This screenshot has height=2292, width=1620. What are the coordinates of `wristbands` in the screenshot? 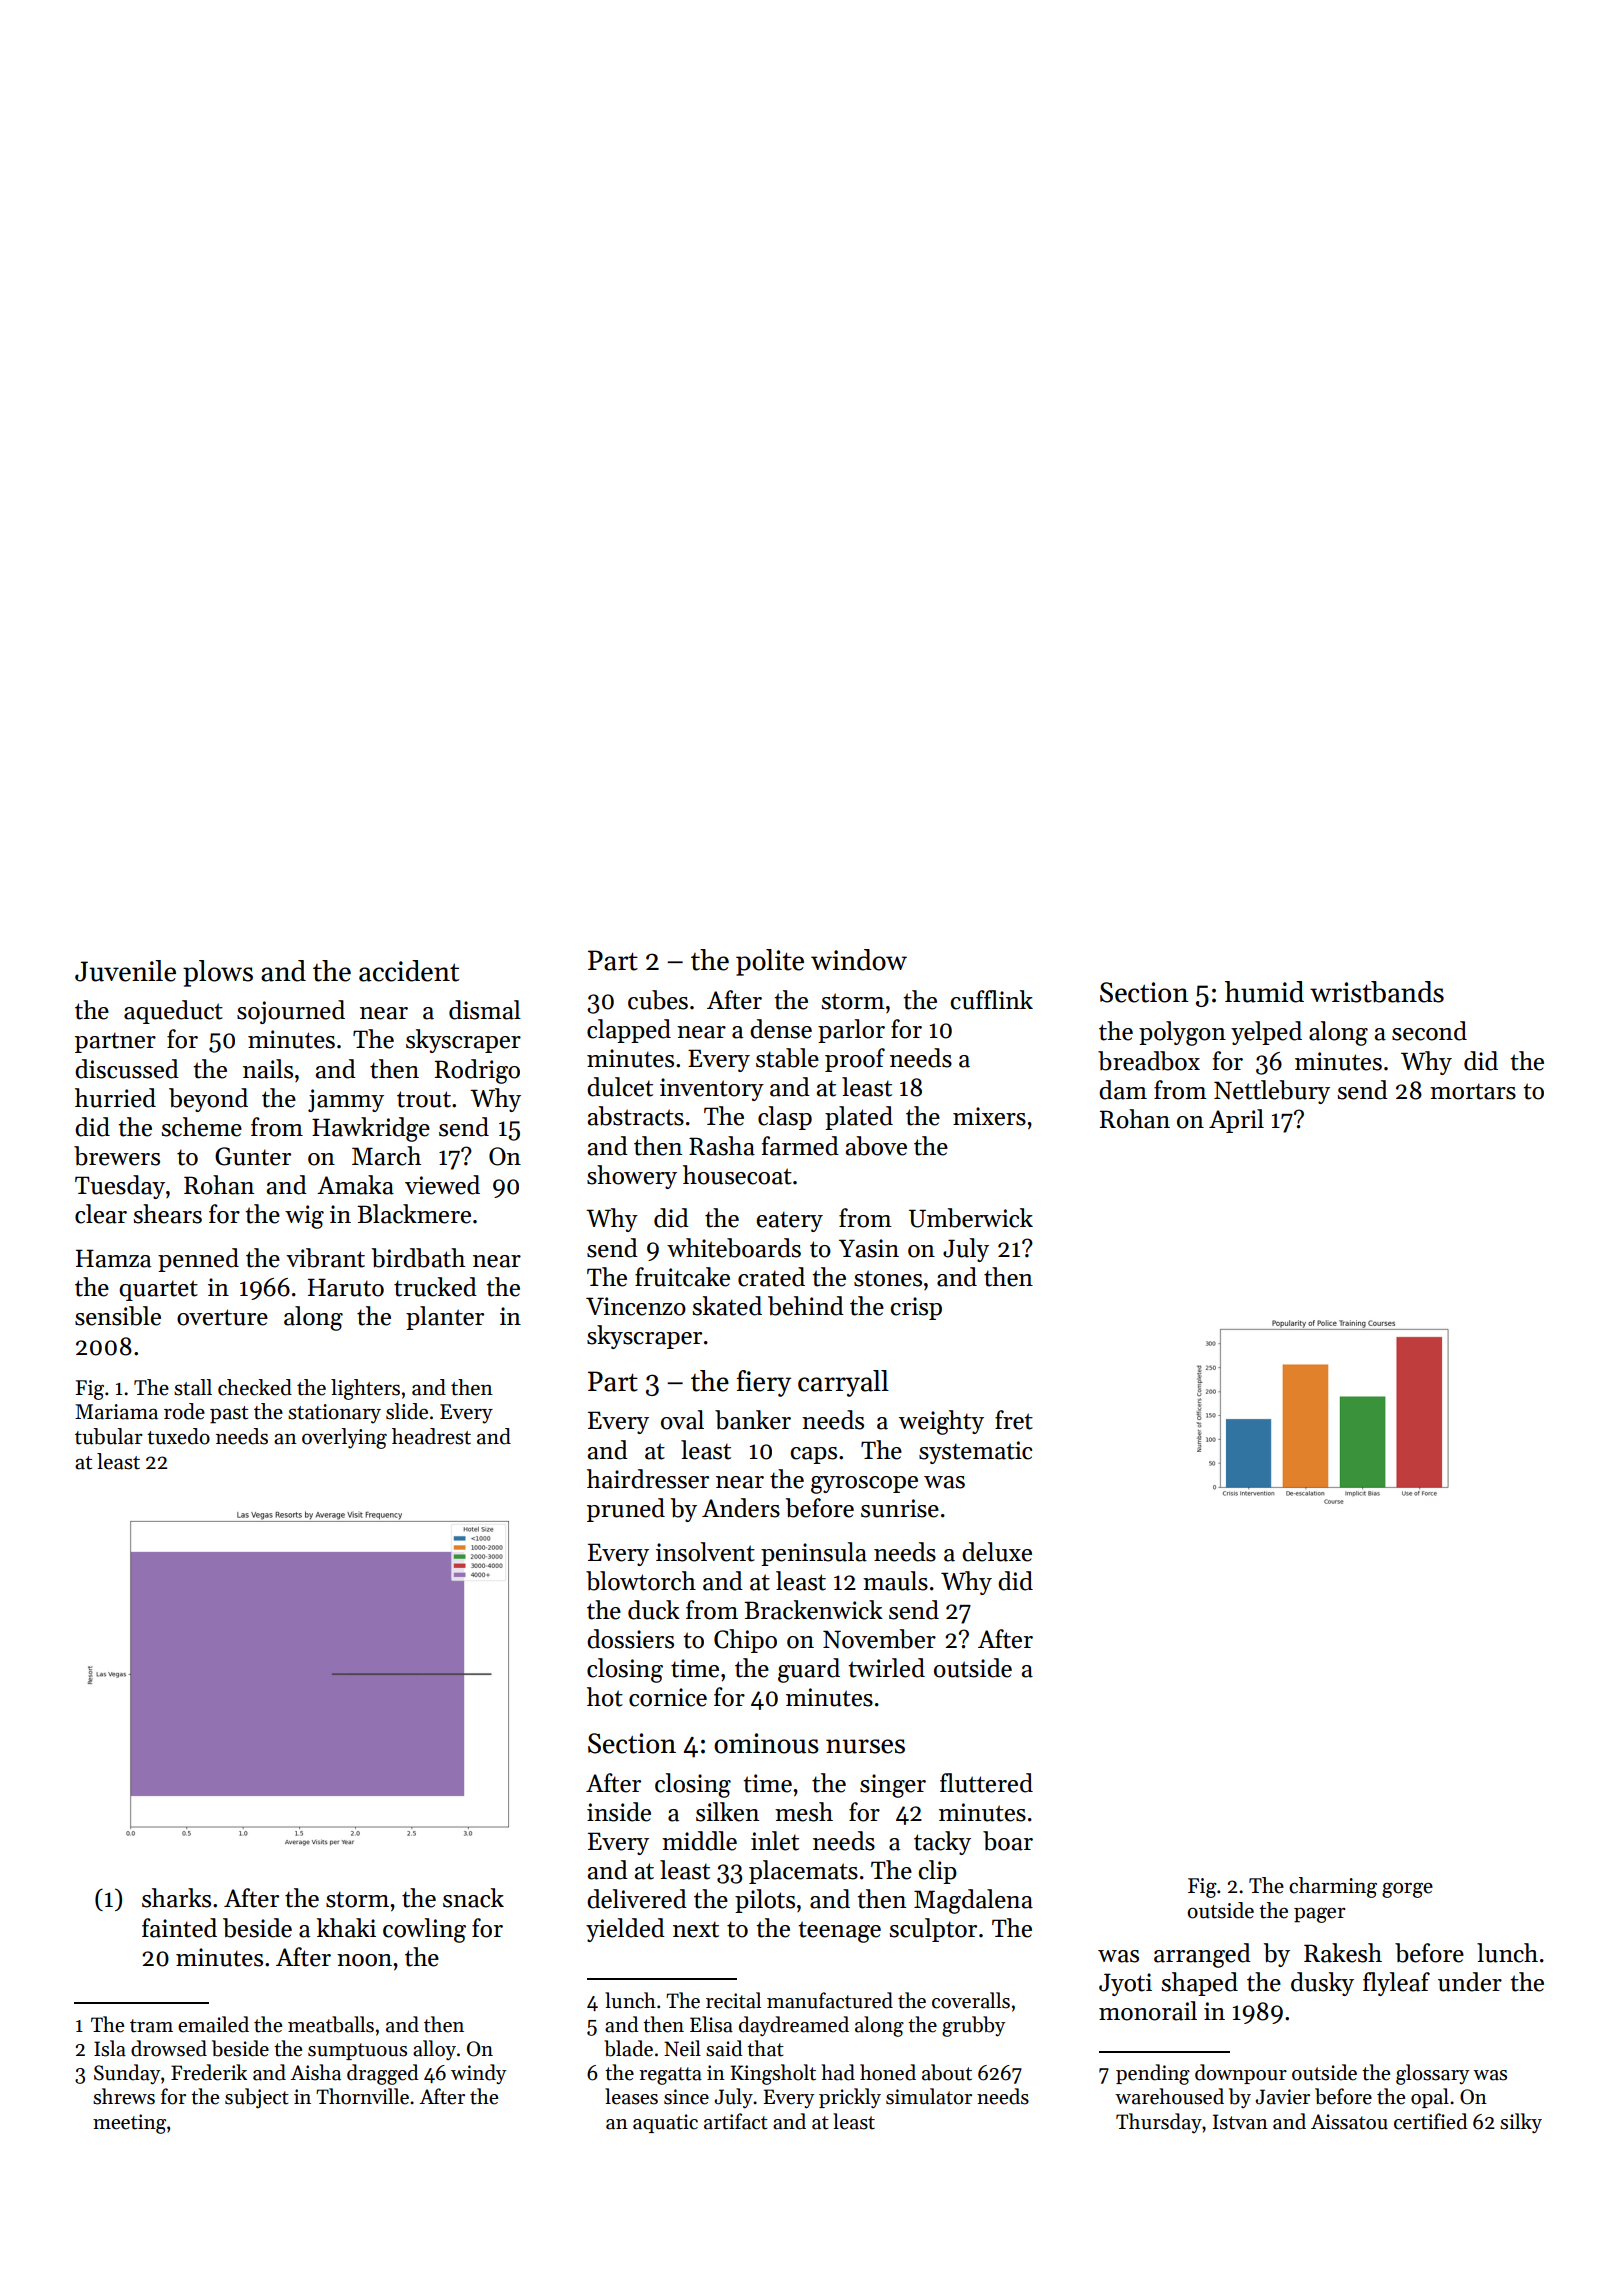 It's located at (1377, 992).
